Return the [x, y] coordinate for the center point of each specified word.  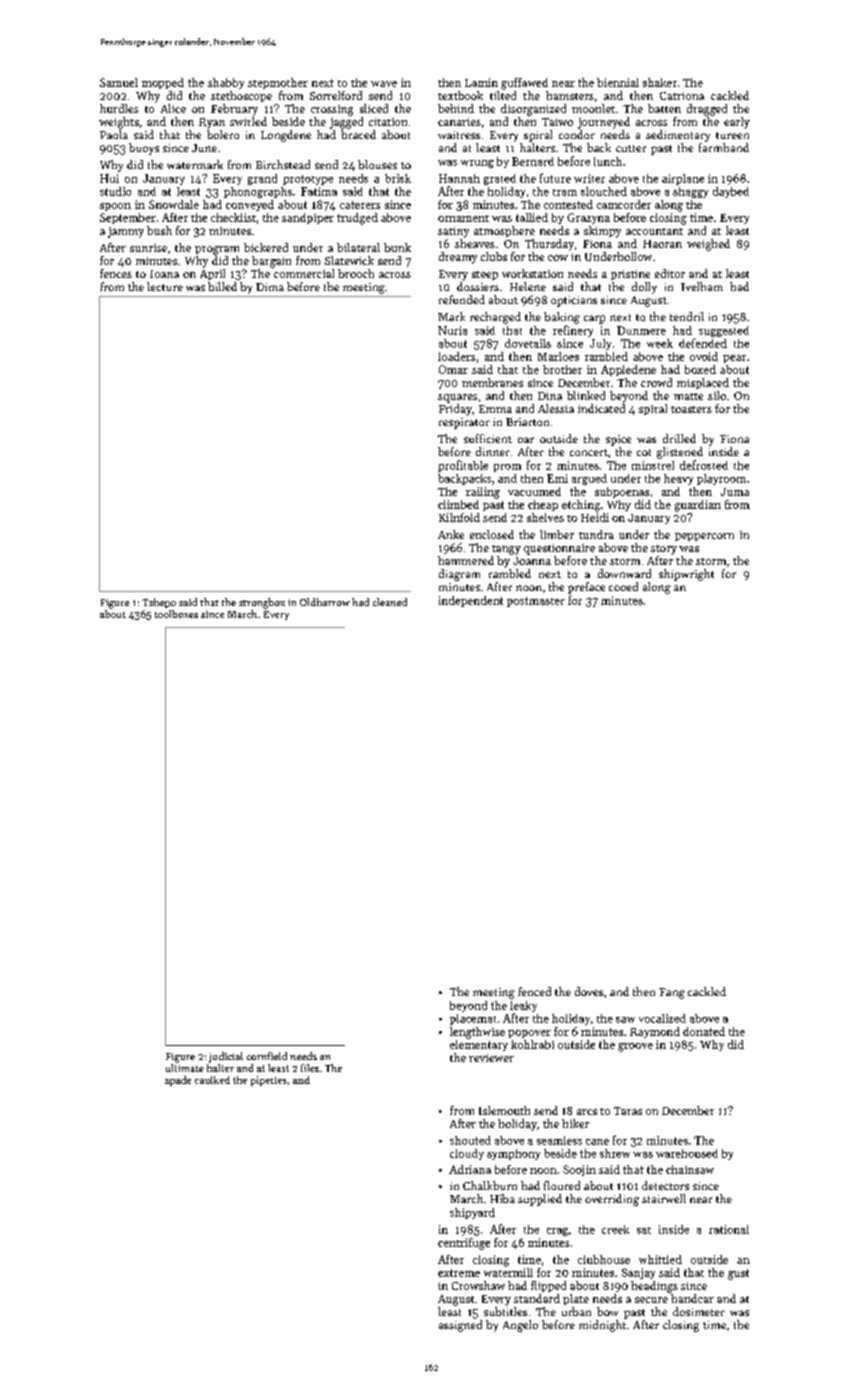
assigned [460, 1326]
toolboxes [176, 614]
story [664, 550]
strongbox [262, 603]
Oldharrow [325, 602]
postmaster [536, 602]
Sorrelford [336, 95]
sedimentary [678, 136]
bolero [223, 134]
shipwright [686, 575]
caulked [212, 1080]
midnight [602, 1326]
